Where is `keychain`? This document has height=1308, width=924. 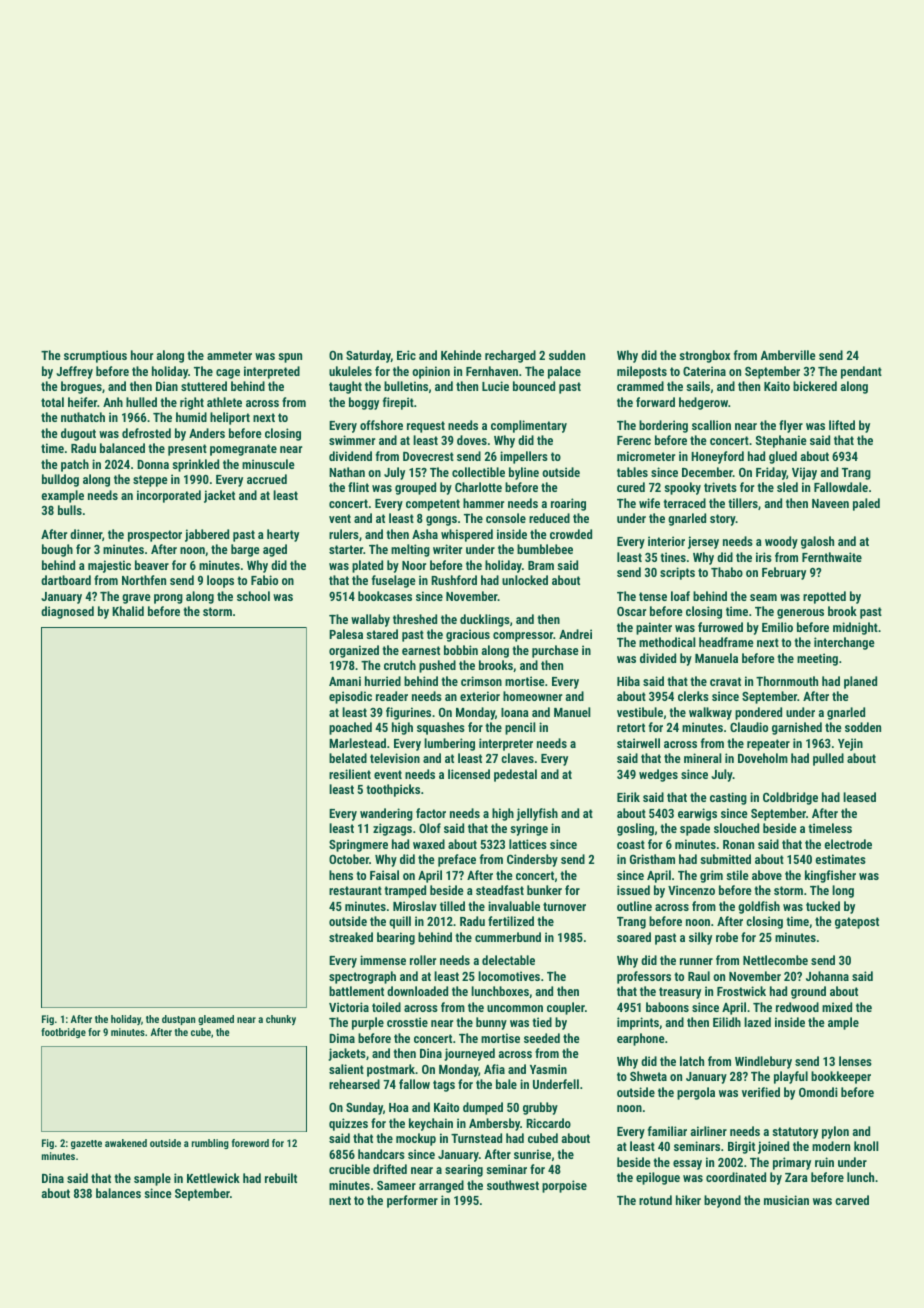 keychain is located at coordinates (431, 1124).
